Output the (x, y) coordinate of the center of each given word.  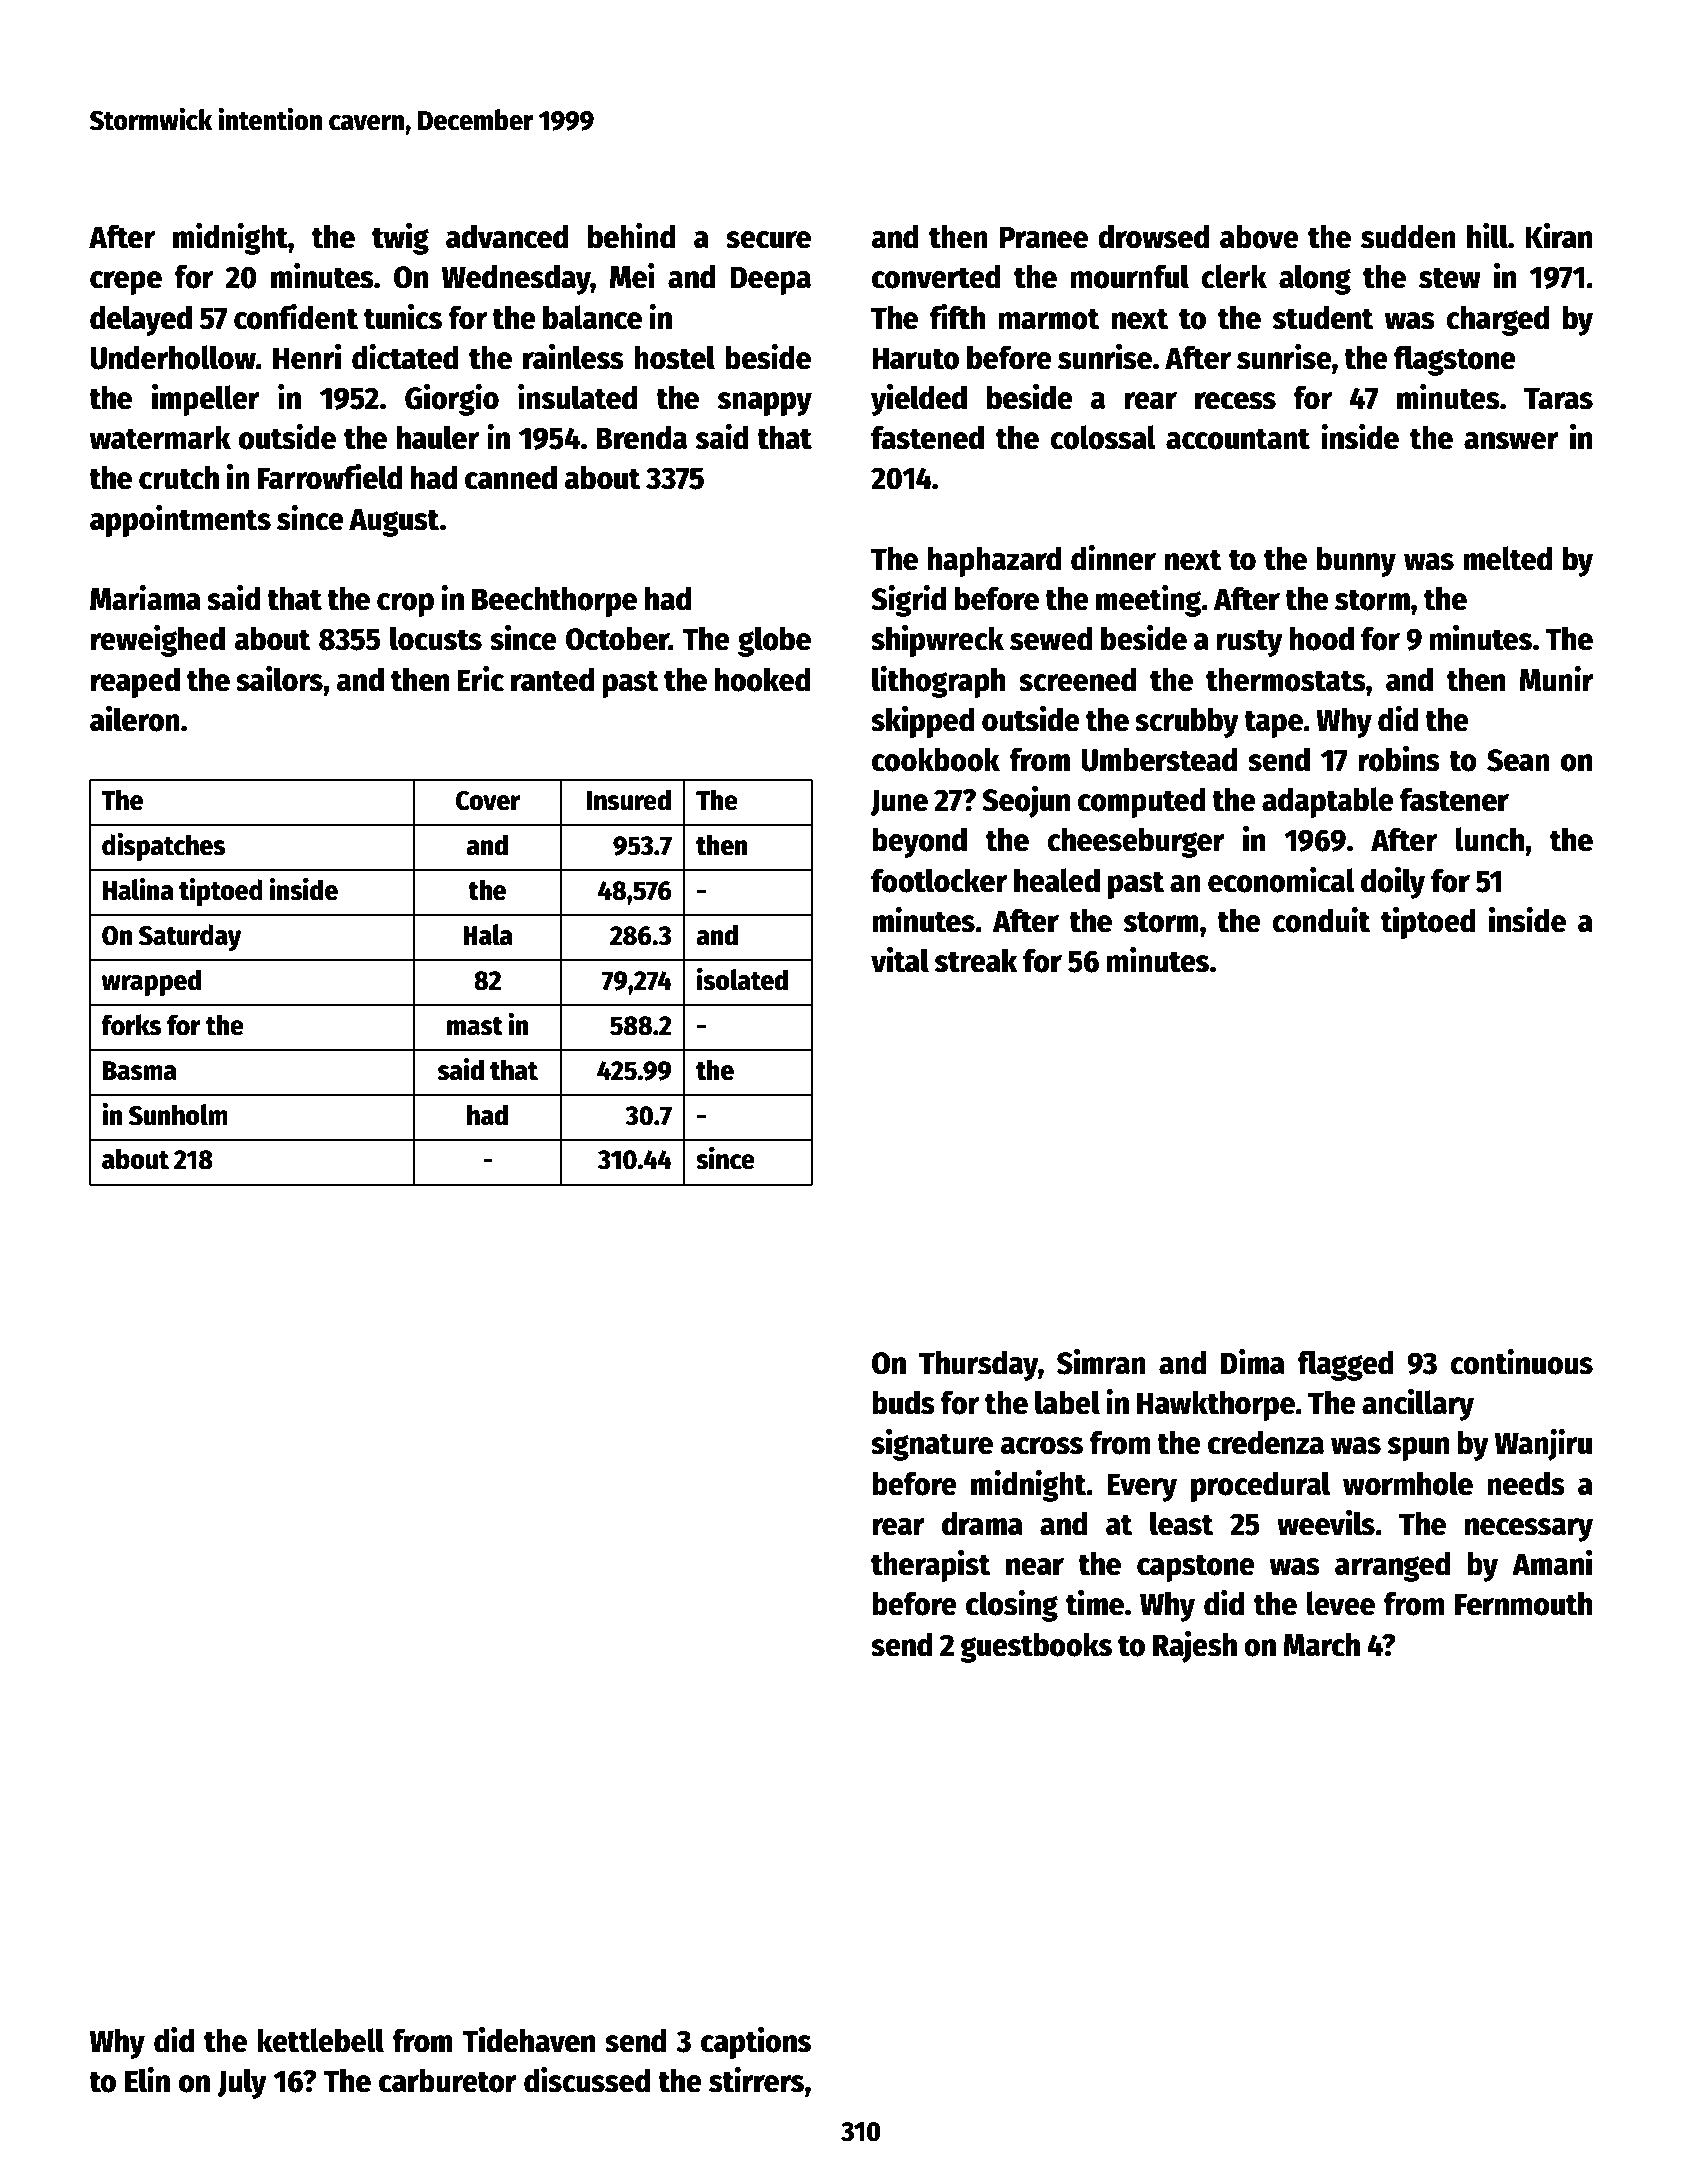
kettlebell (320, 2040)
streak (976, 960)
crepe (126, 283)
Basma (140, 1071)
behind (632, 236)
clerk (1234, 276)
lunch (1489, 839)
